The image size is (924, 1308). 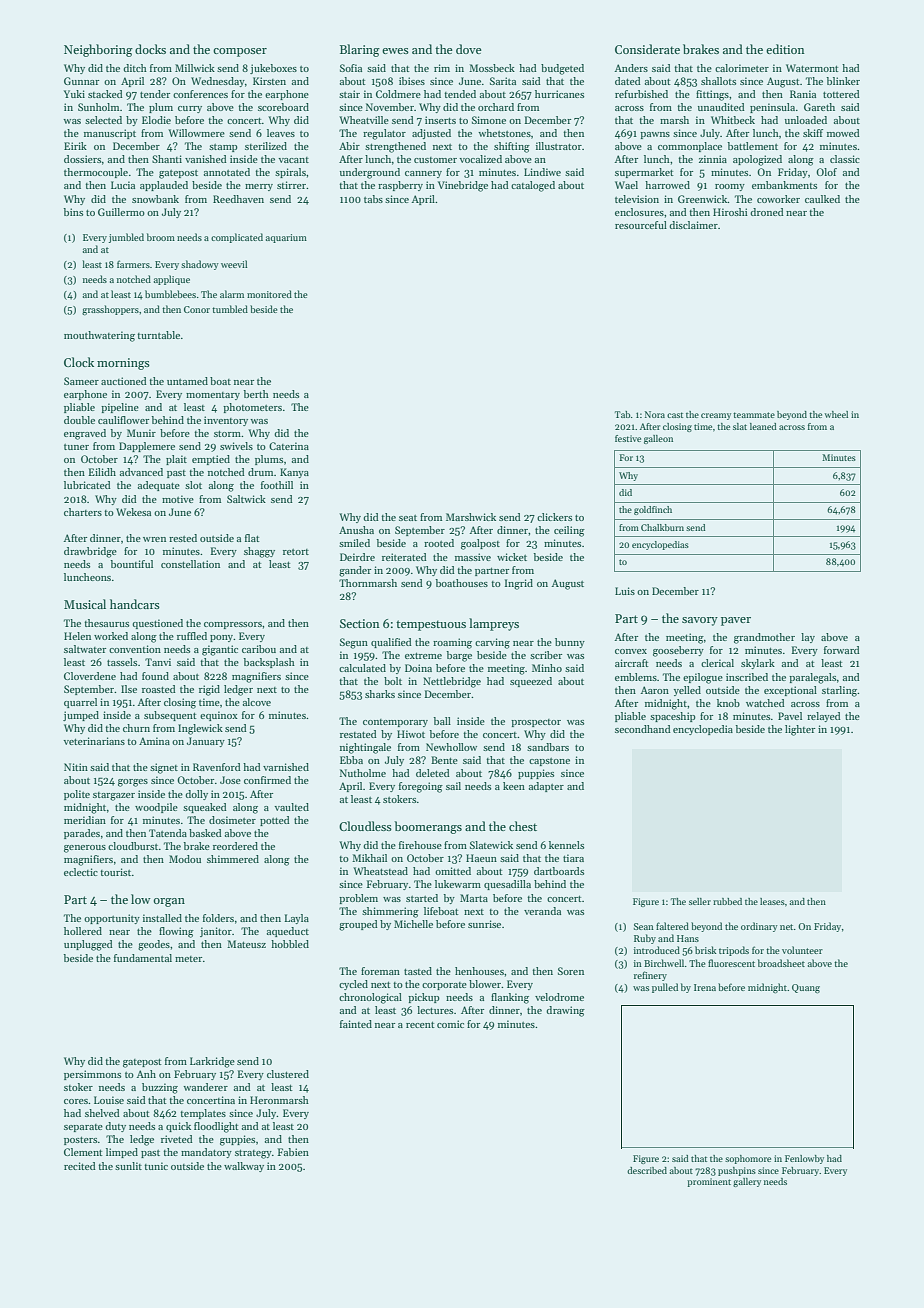 I want to click on jumped, so click(x=81, y=716).
